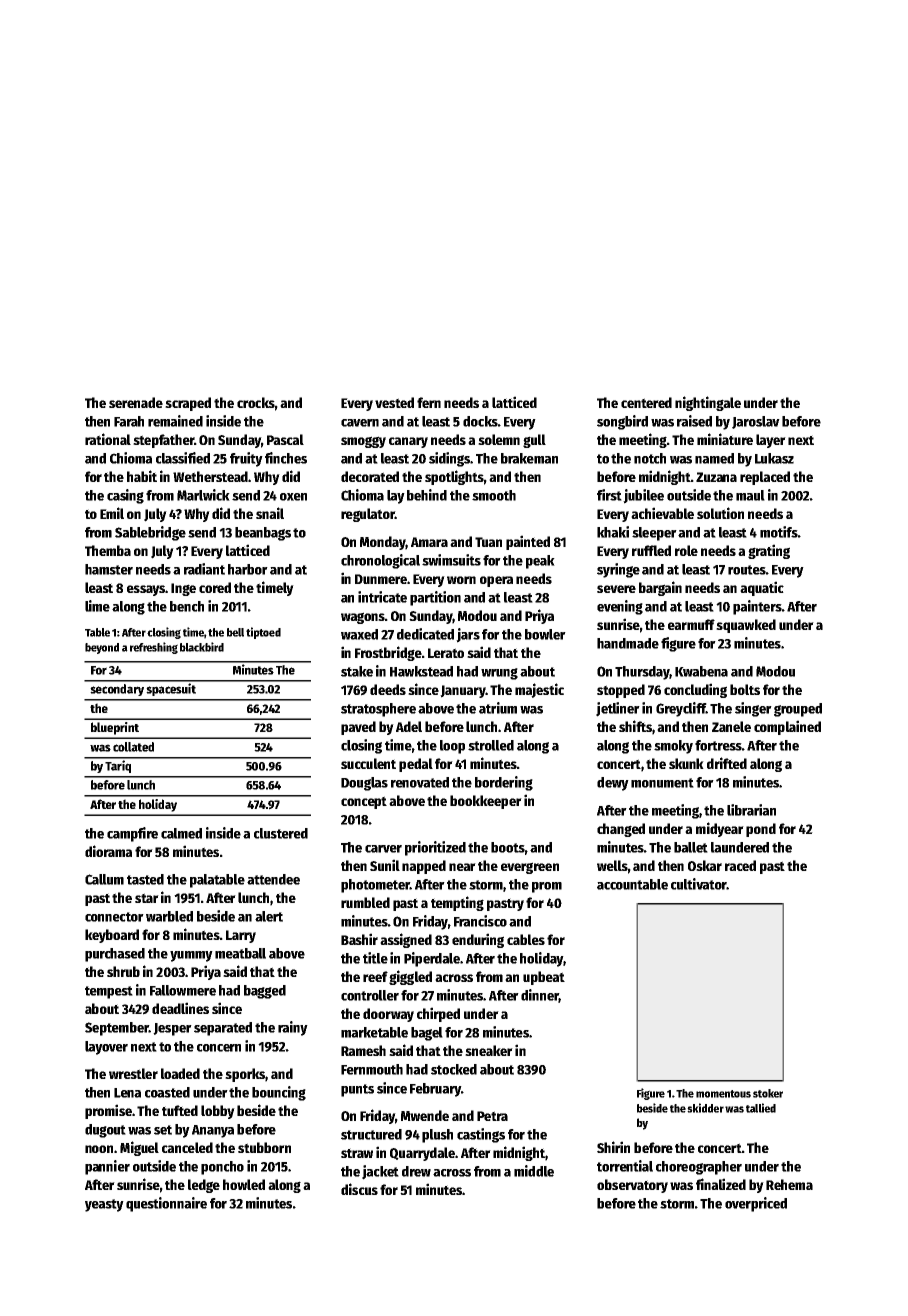 This image has width=908, height=1316. What do you see at coordinates (202, 647) in the image?
I see `blackbird` at bounding box center [202, 647].
